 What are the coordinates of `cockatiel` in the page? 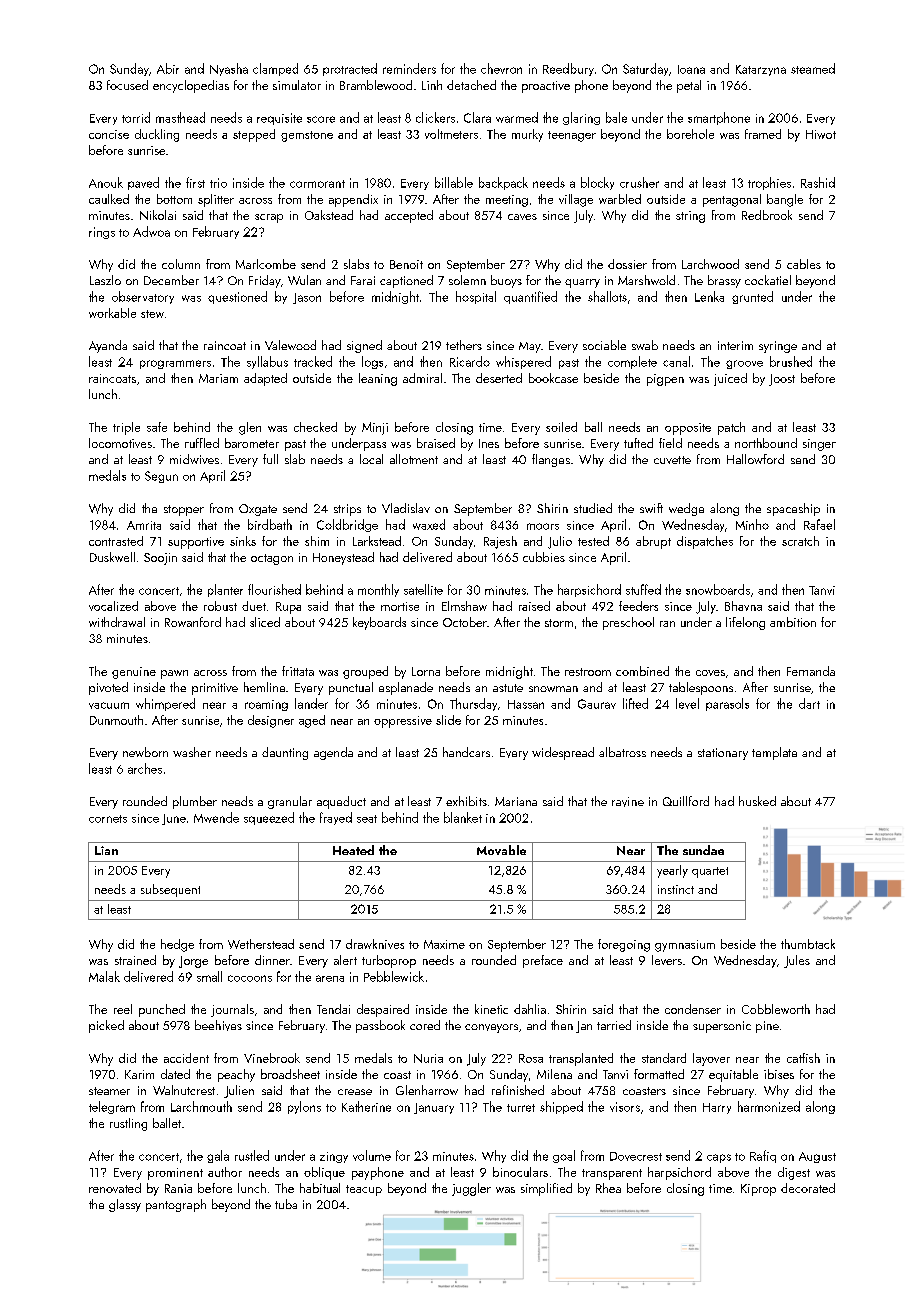 It's located at (768, 280).
